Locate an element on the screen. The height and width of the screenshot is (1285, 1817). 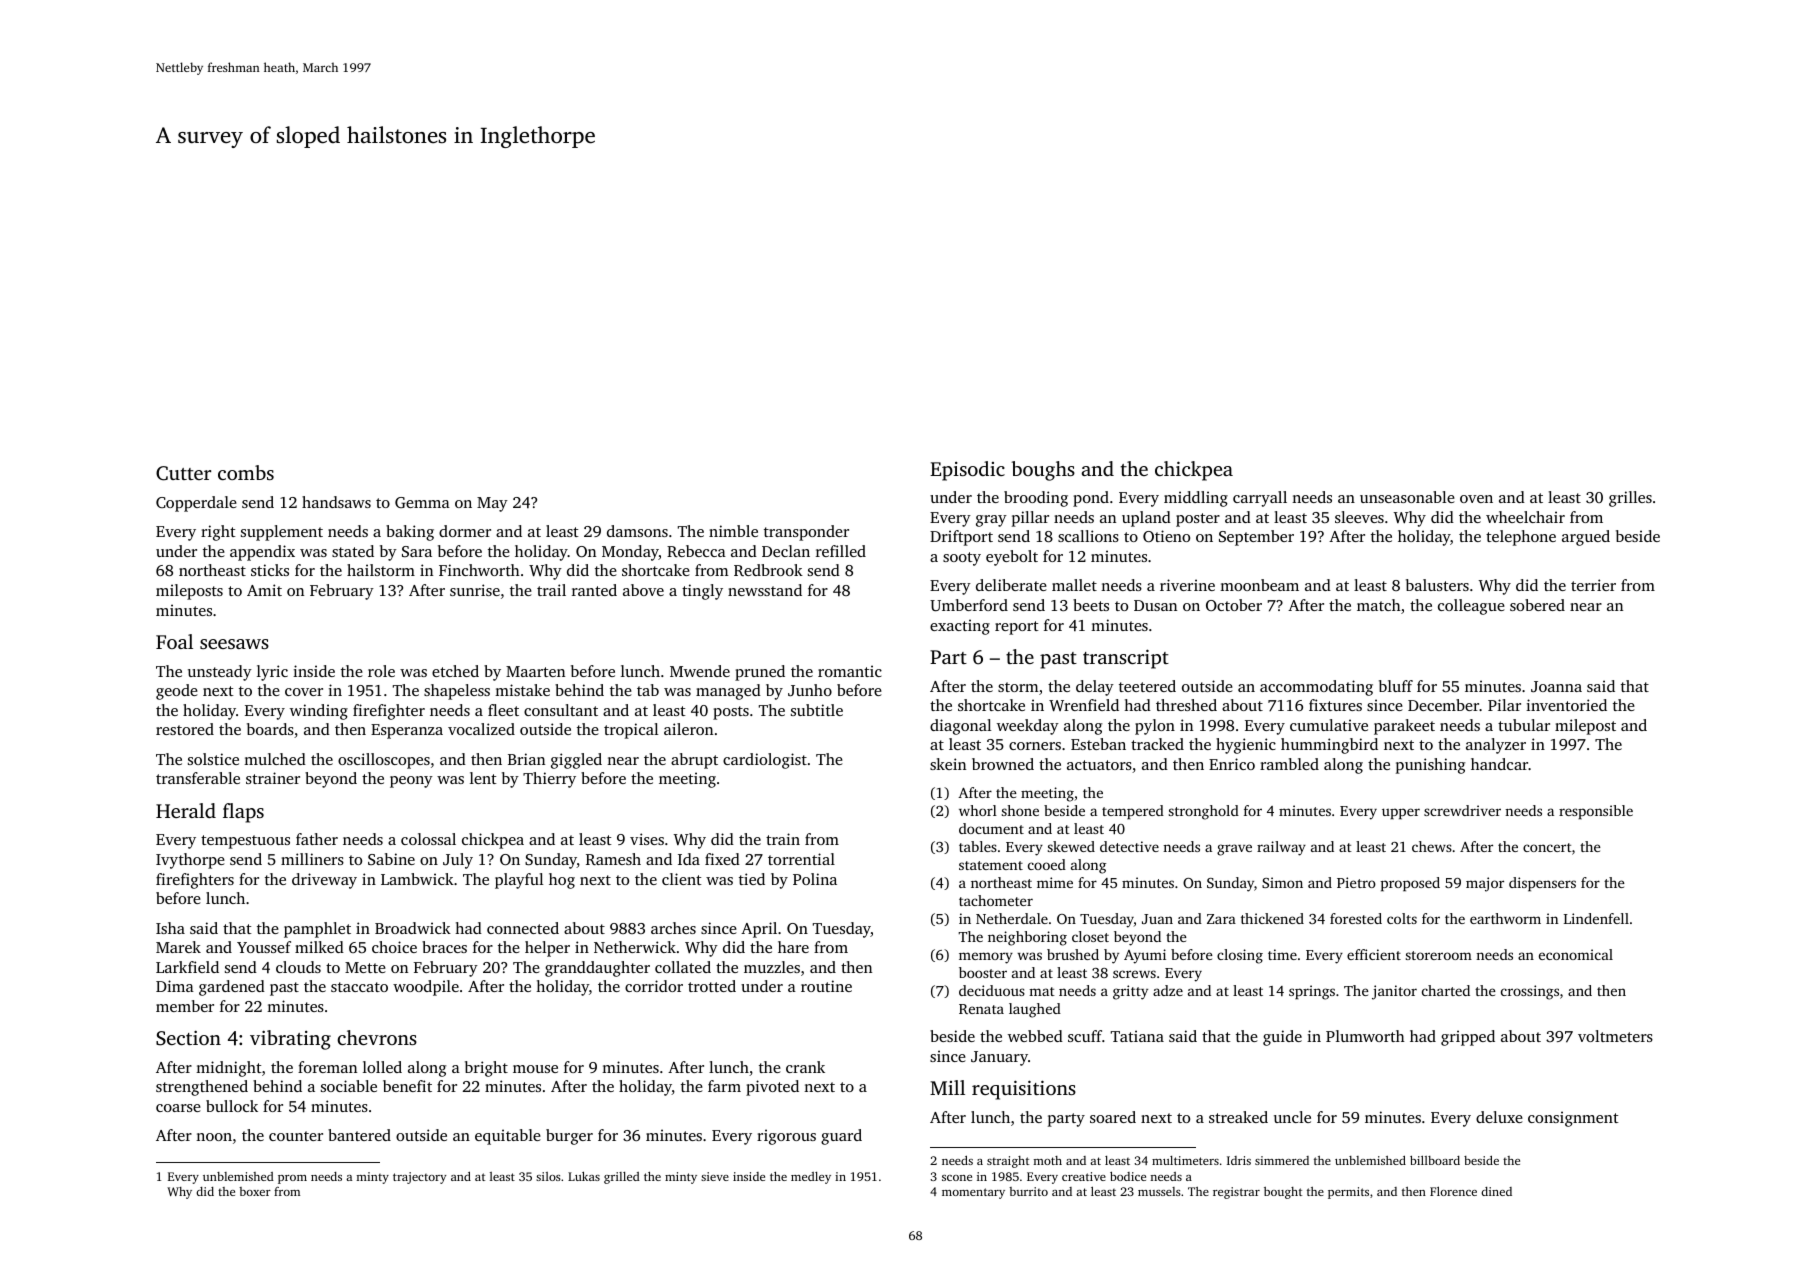
Ivythorpe is located at coordinates (190, 861).
